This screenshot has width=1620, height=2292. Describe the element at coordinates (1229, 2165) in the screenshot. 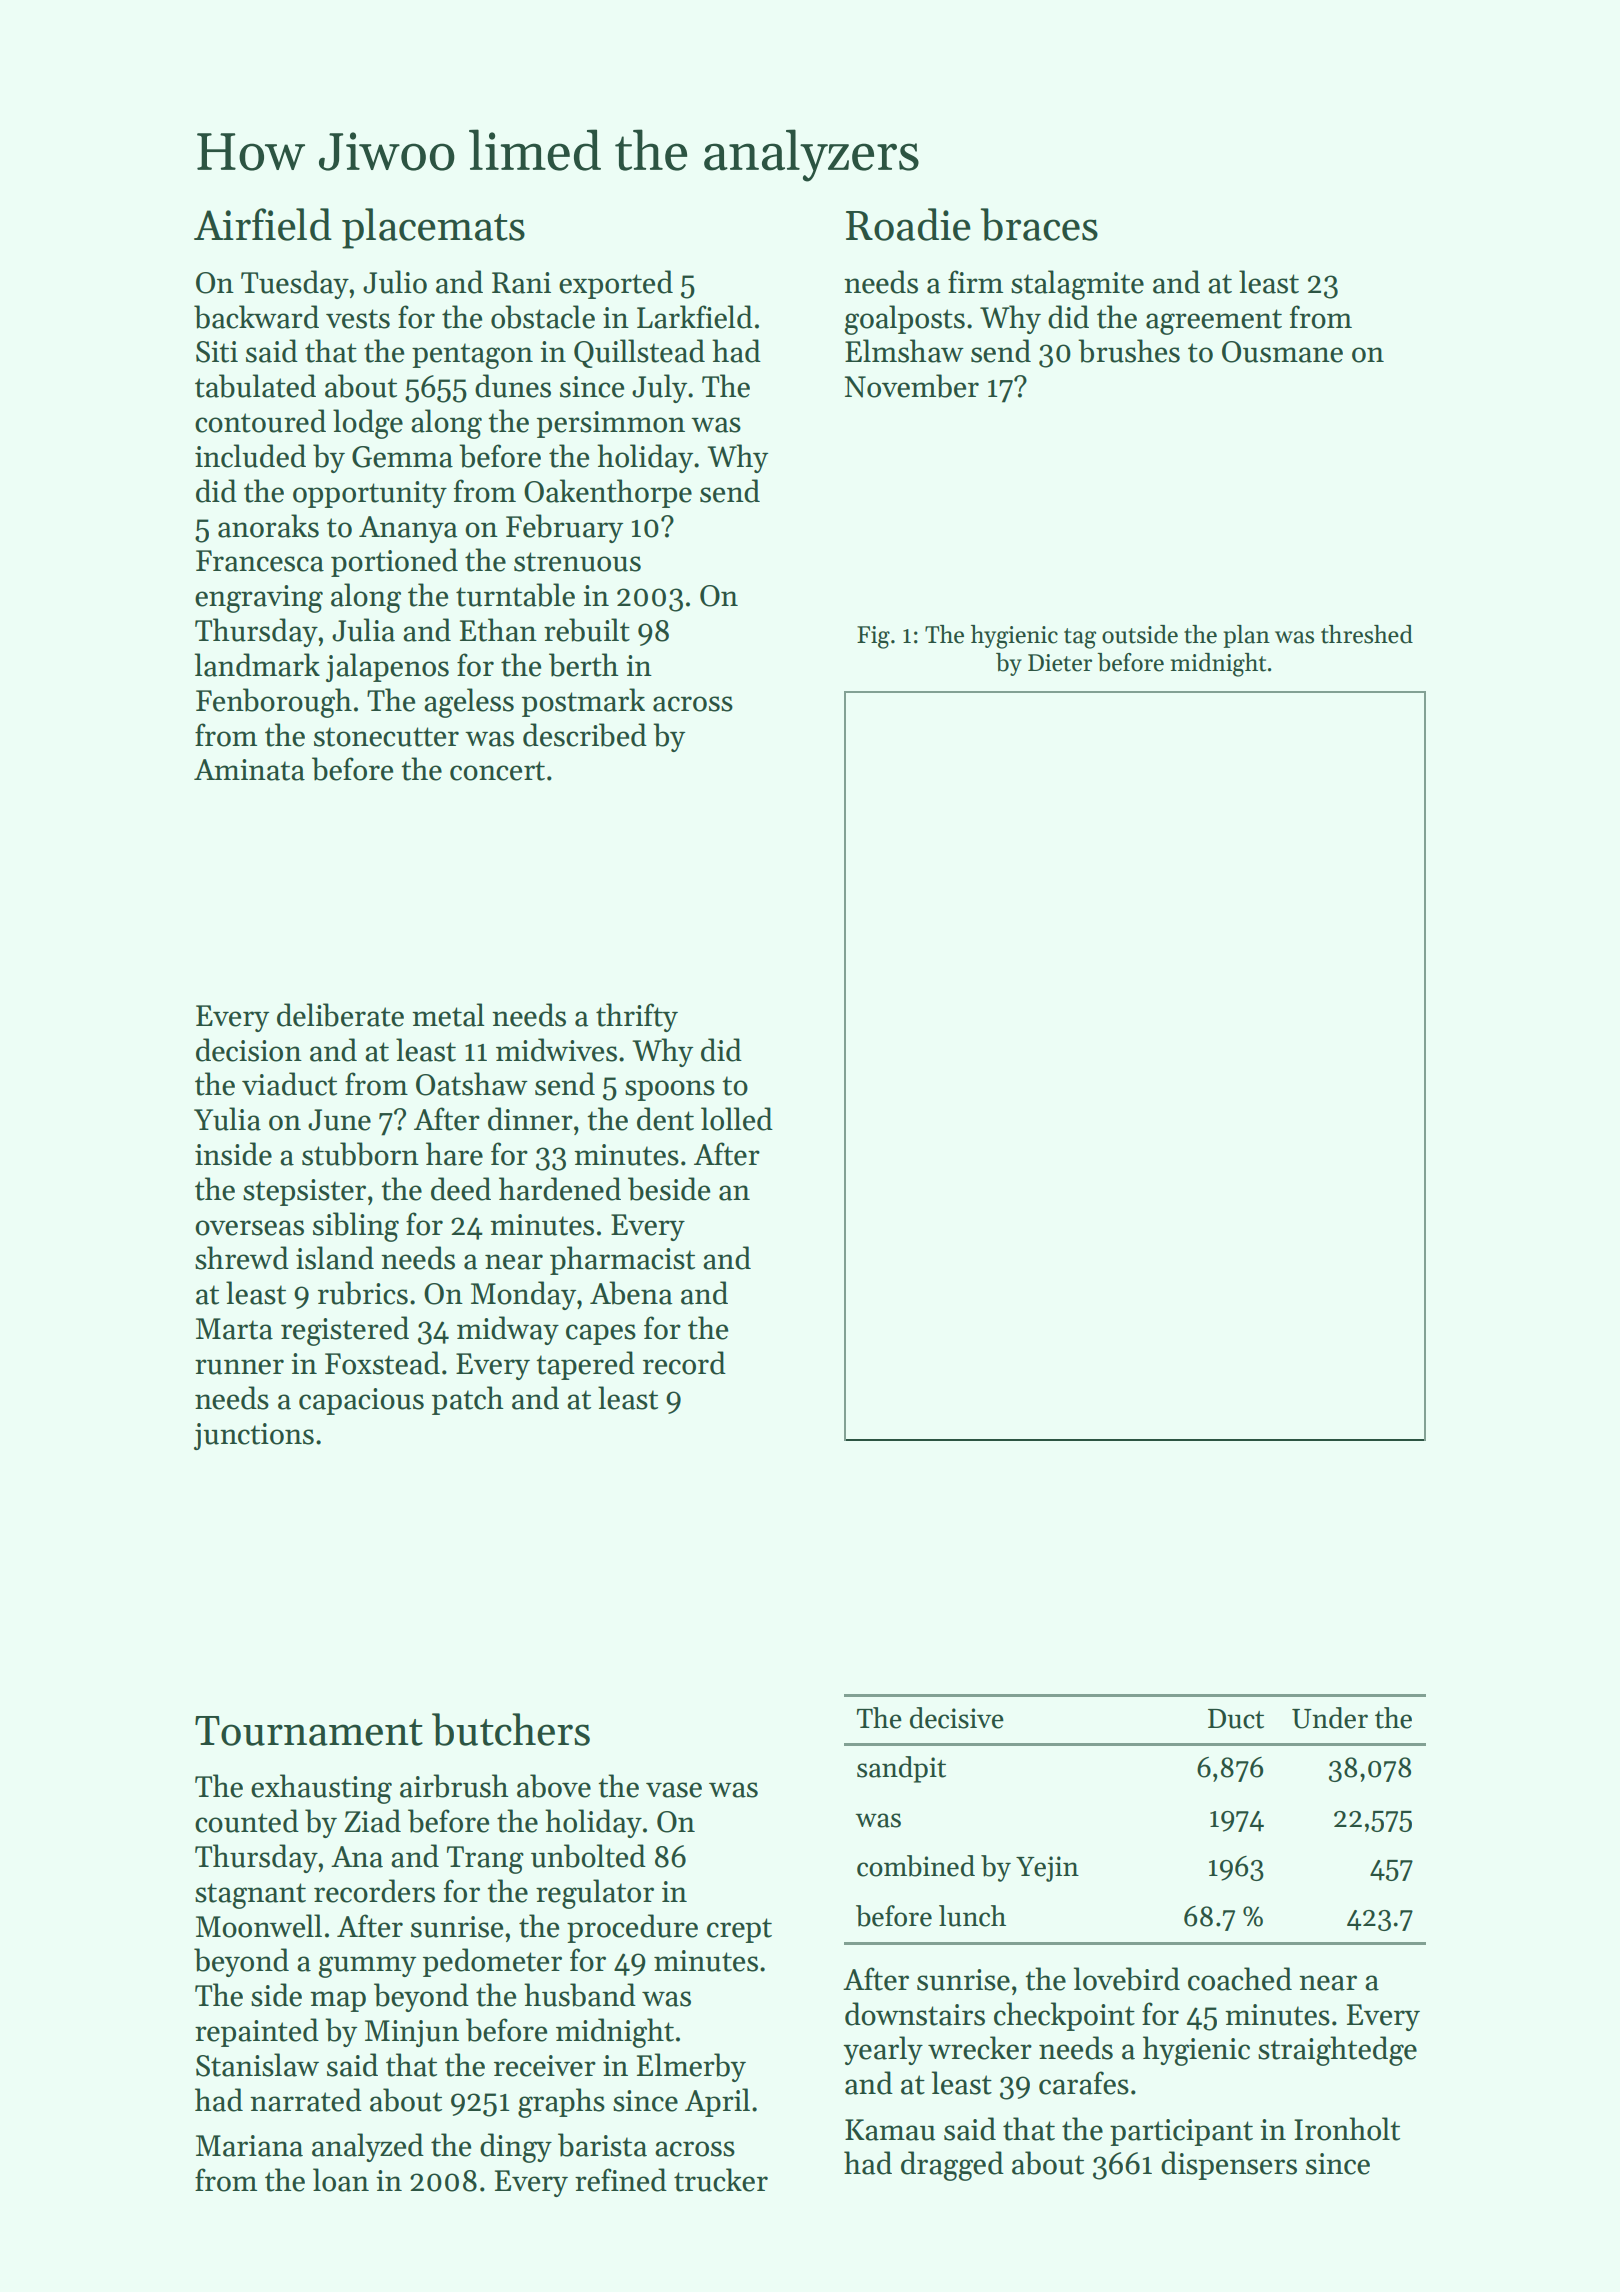

I see `dispensers` at that location.
